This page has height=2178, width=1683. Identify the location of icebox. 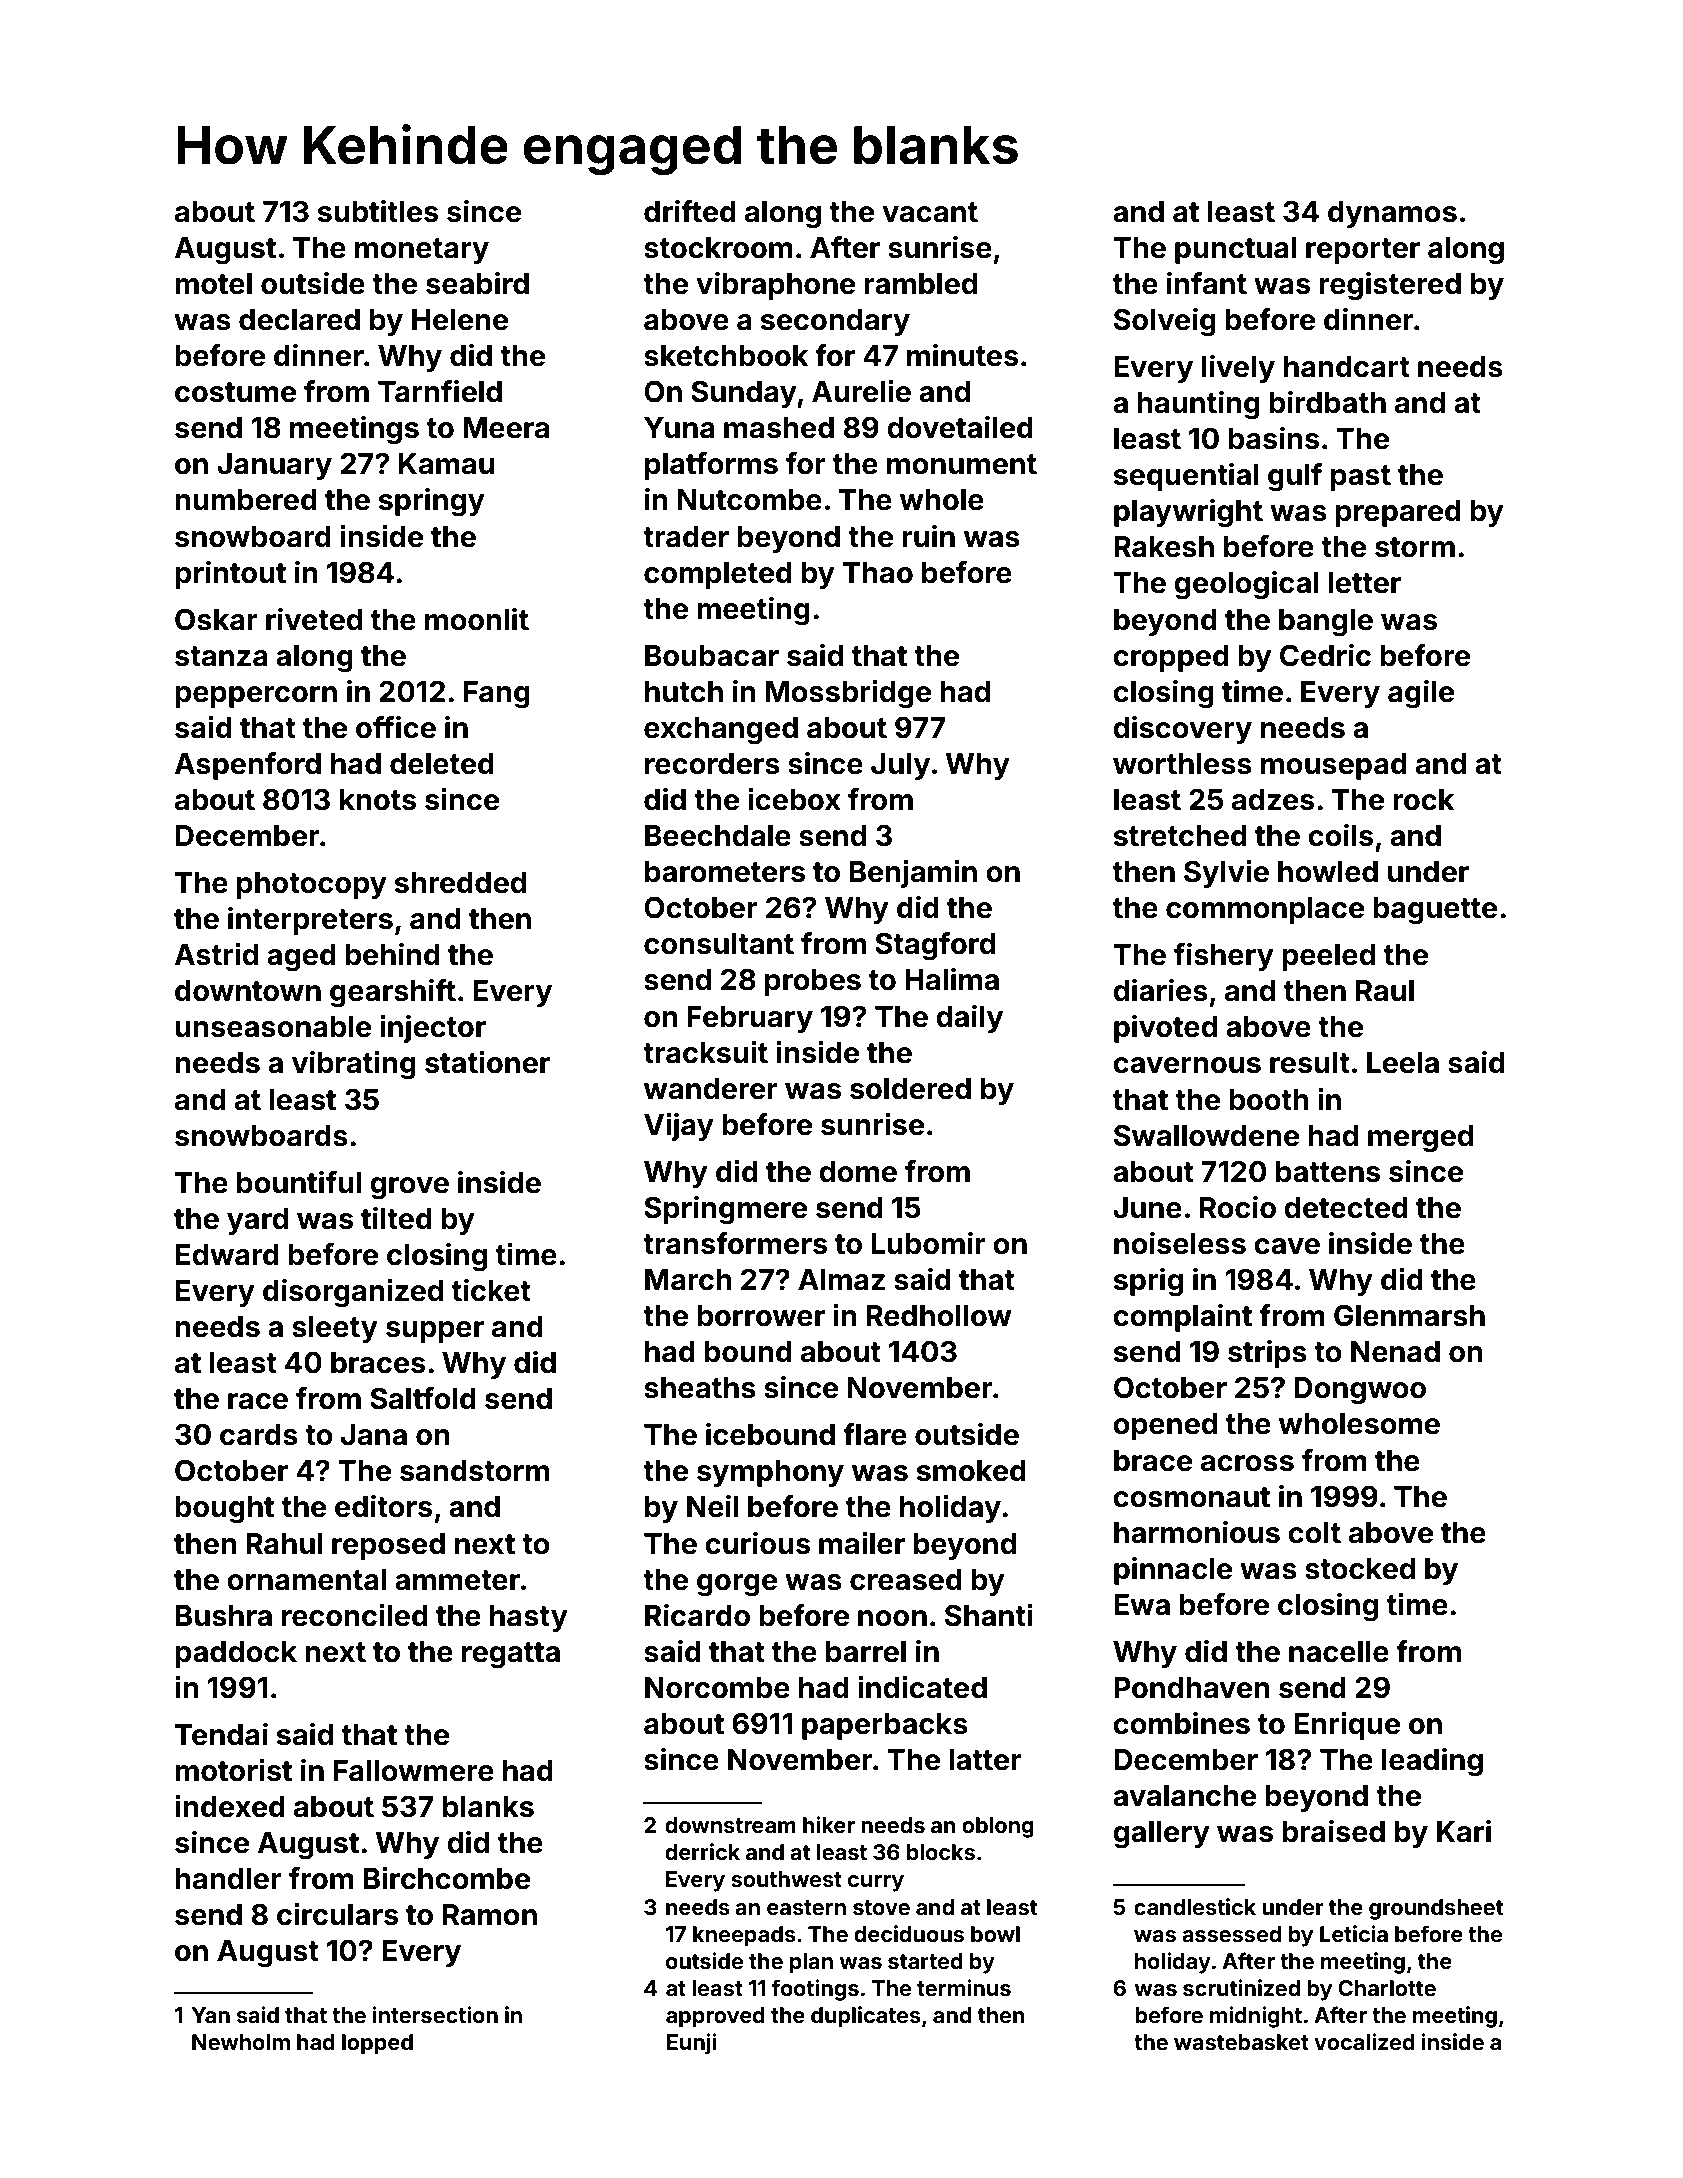
(794, 799).
